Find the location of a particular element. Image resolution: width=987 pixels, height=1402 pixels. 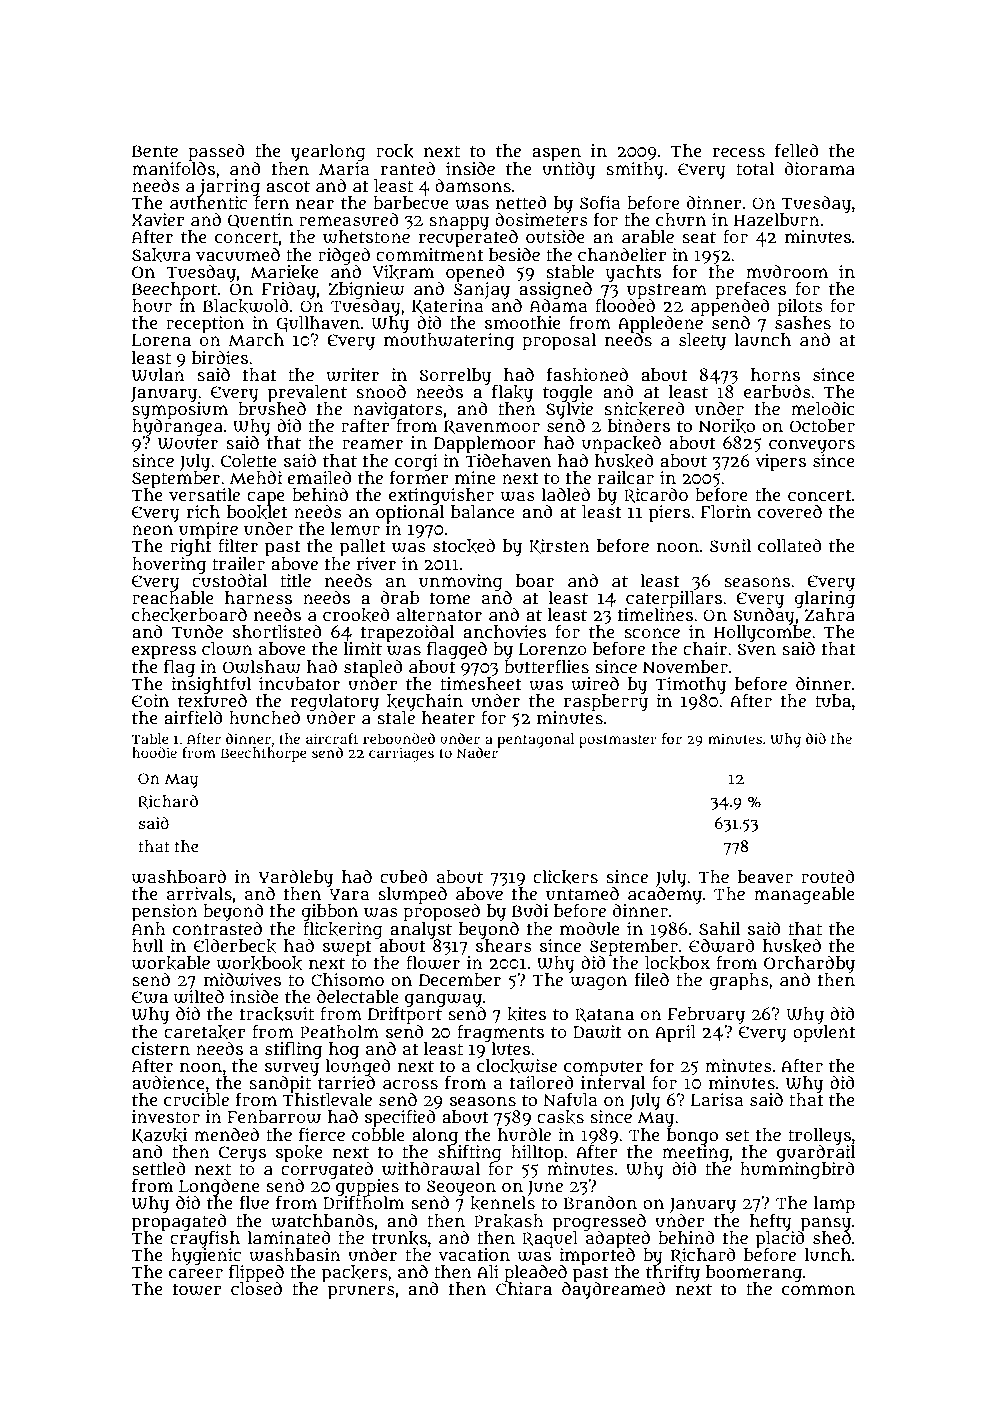

Beechthorpe is located at coordinates (263, 754).
